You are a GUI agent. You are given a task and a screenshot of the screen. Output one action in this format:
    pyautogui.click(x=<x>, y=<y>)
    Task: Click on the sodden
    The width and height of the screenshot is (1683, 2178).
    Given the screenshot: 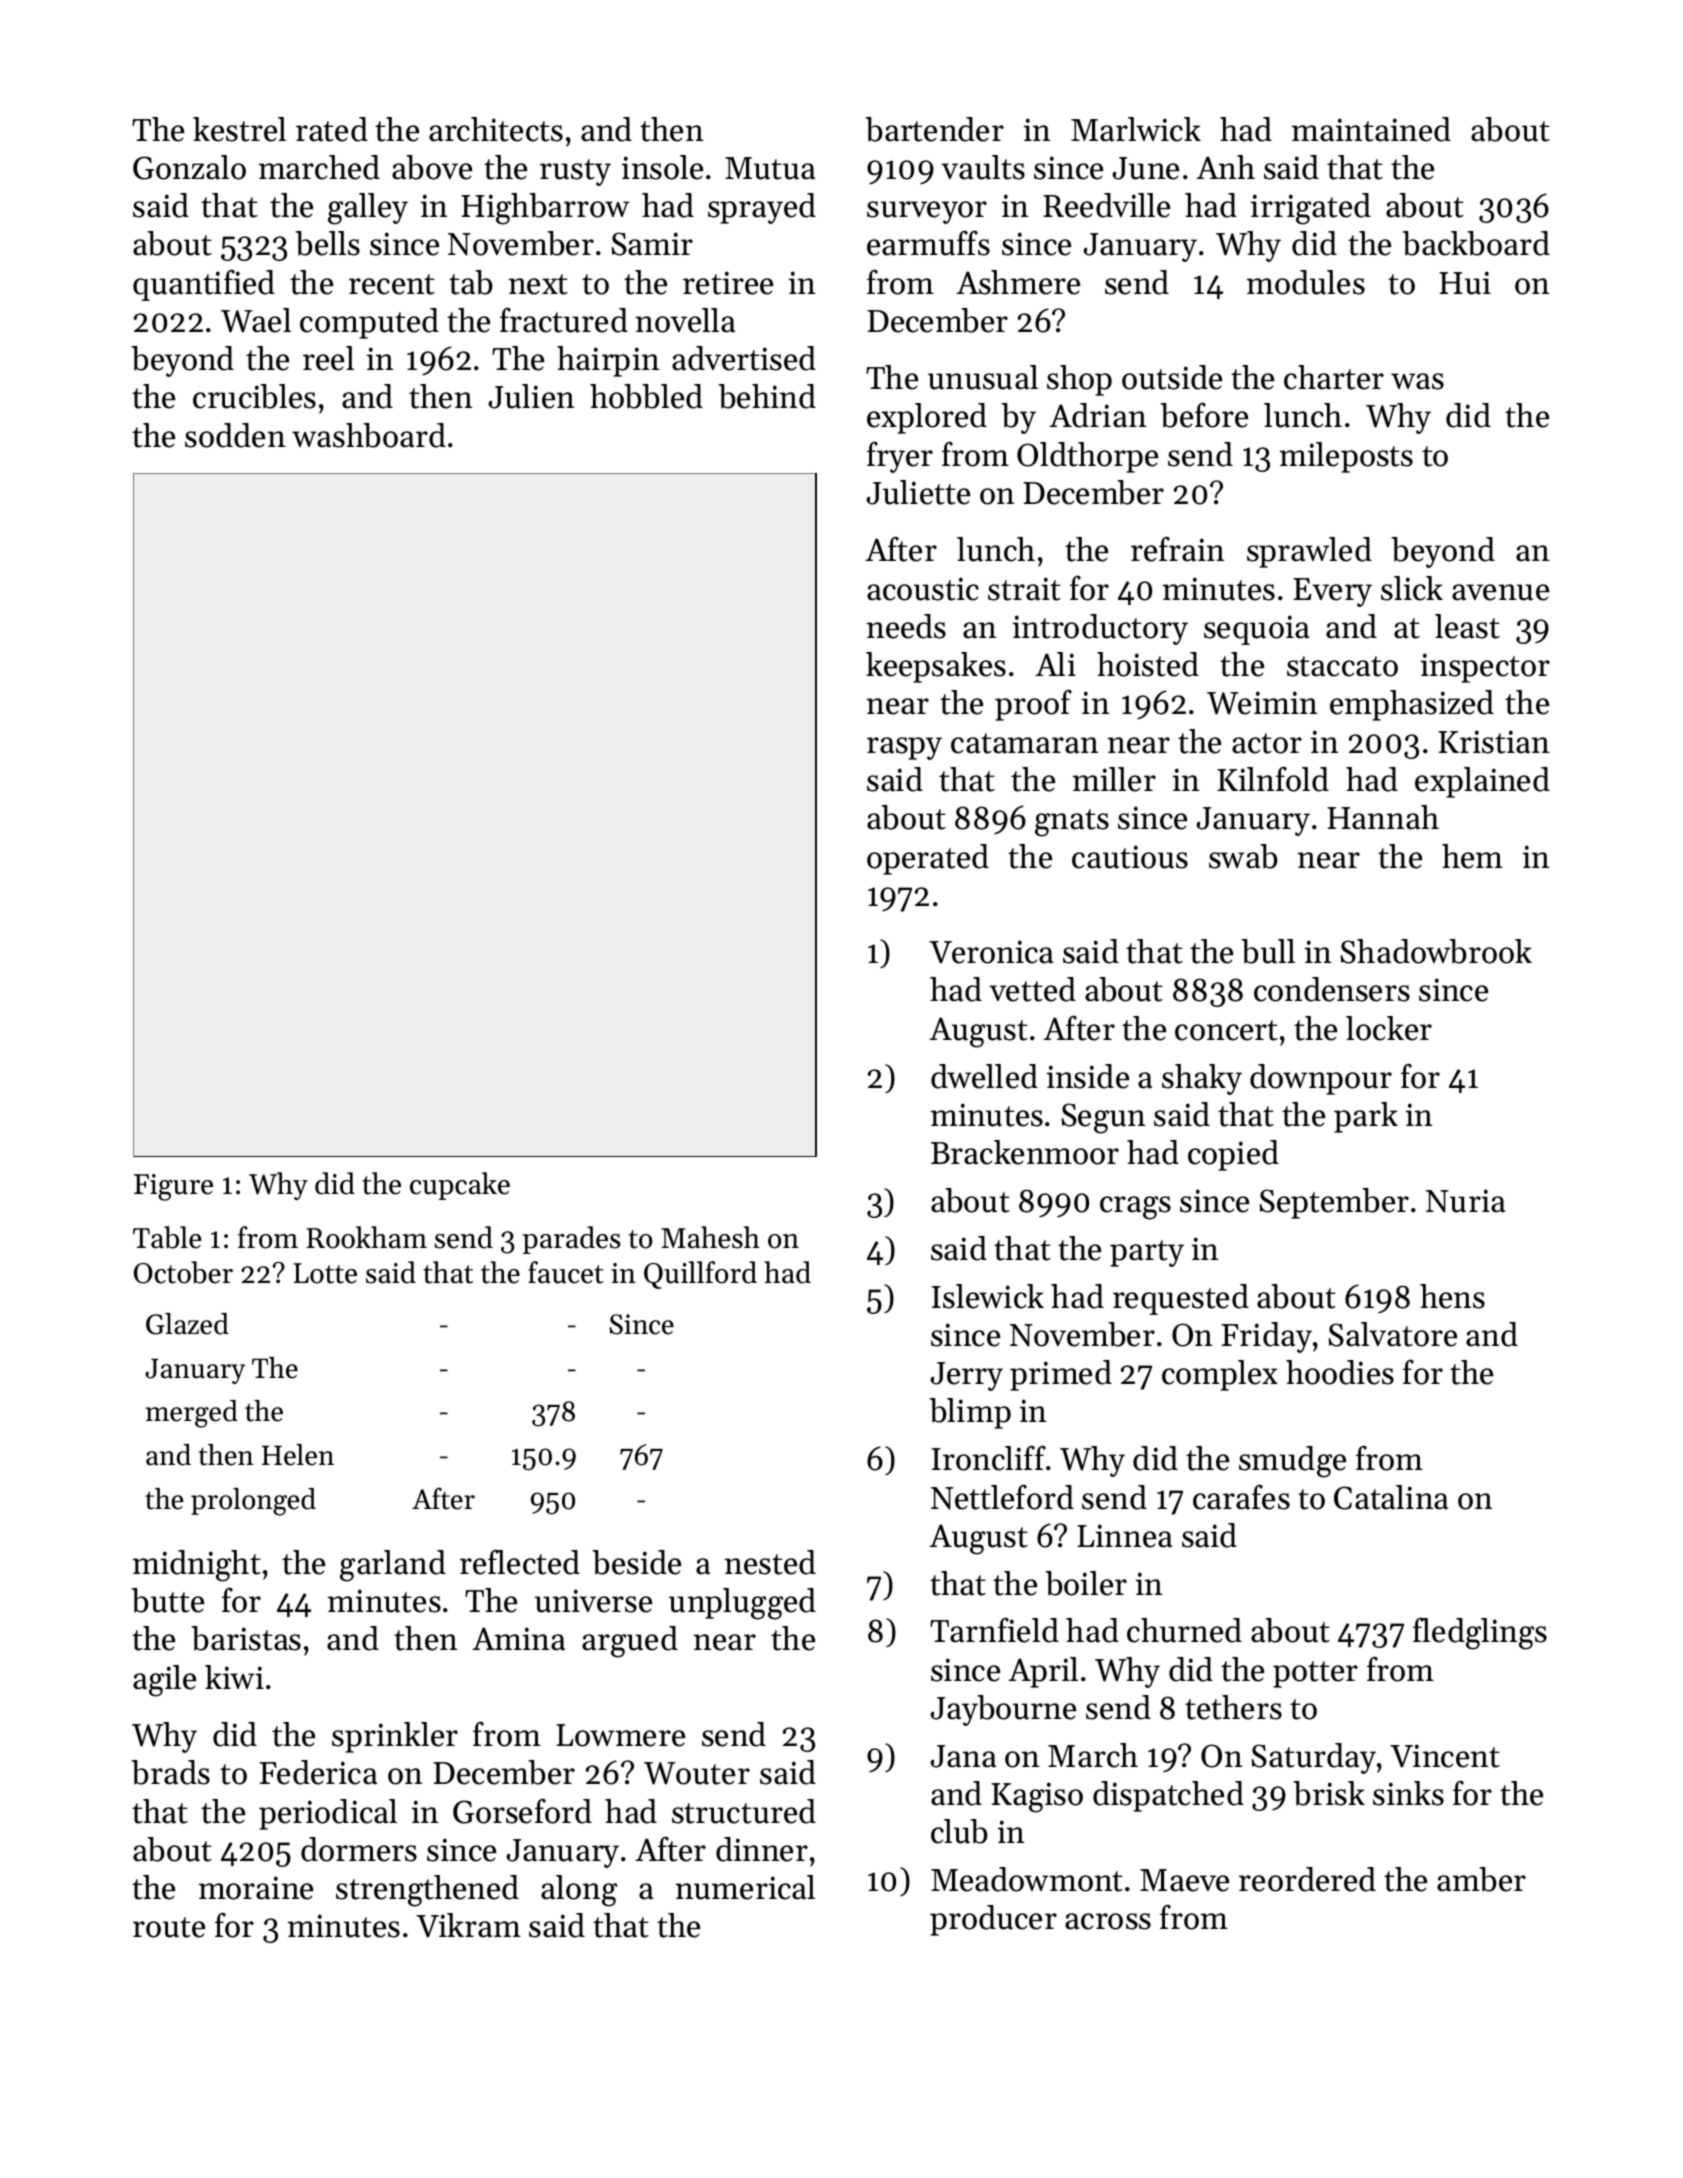 What is the action you would take?
    pyautogui.click(x=235, y=435)
